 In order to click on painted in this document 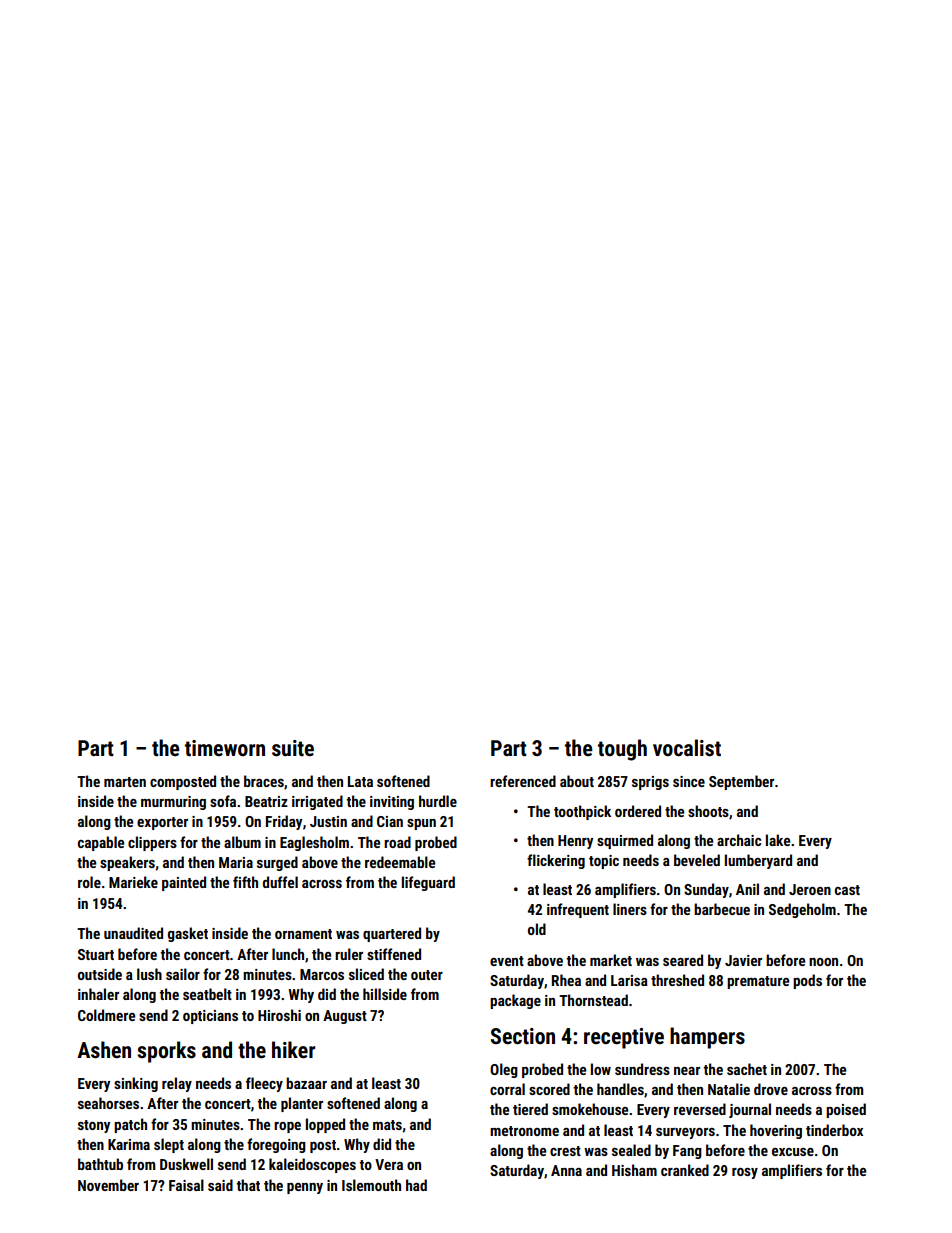, I will do `click(184, 883)`.
